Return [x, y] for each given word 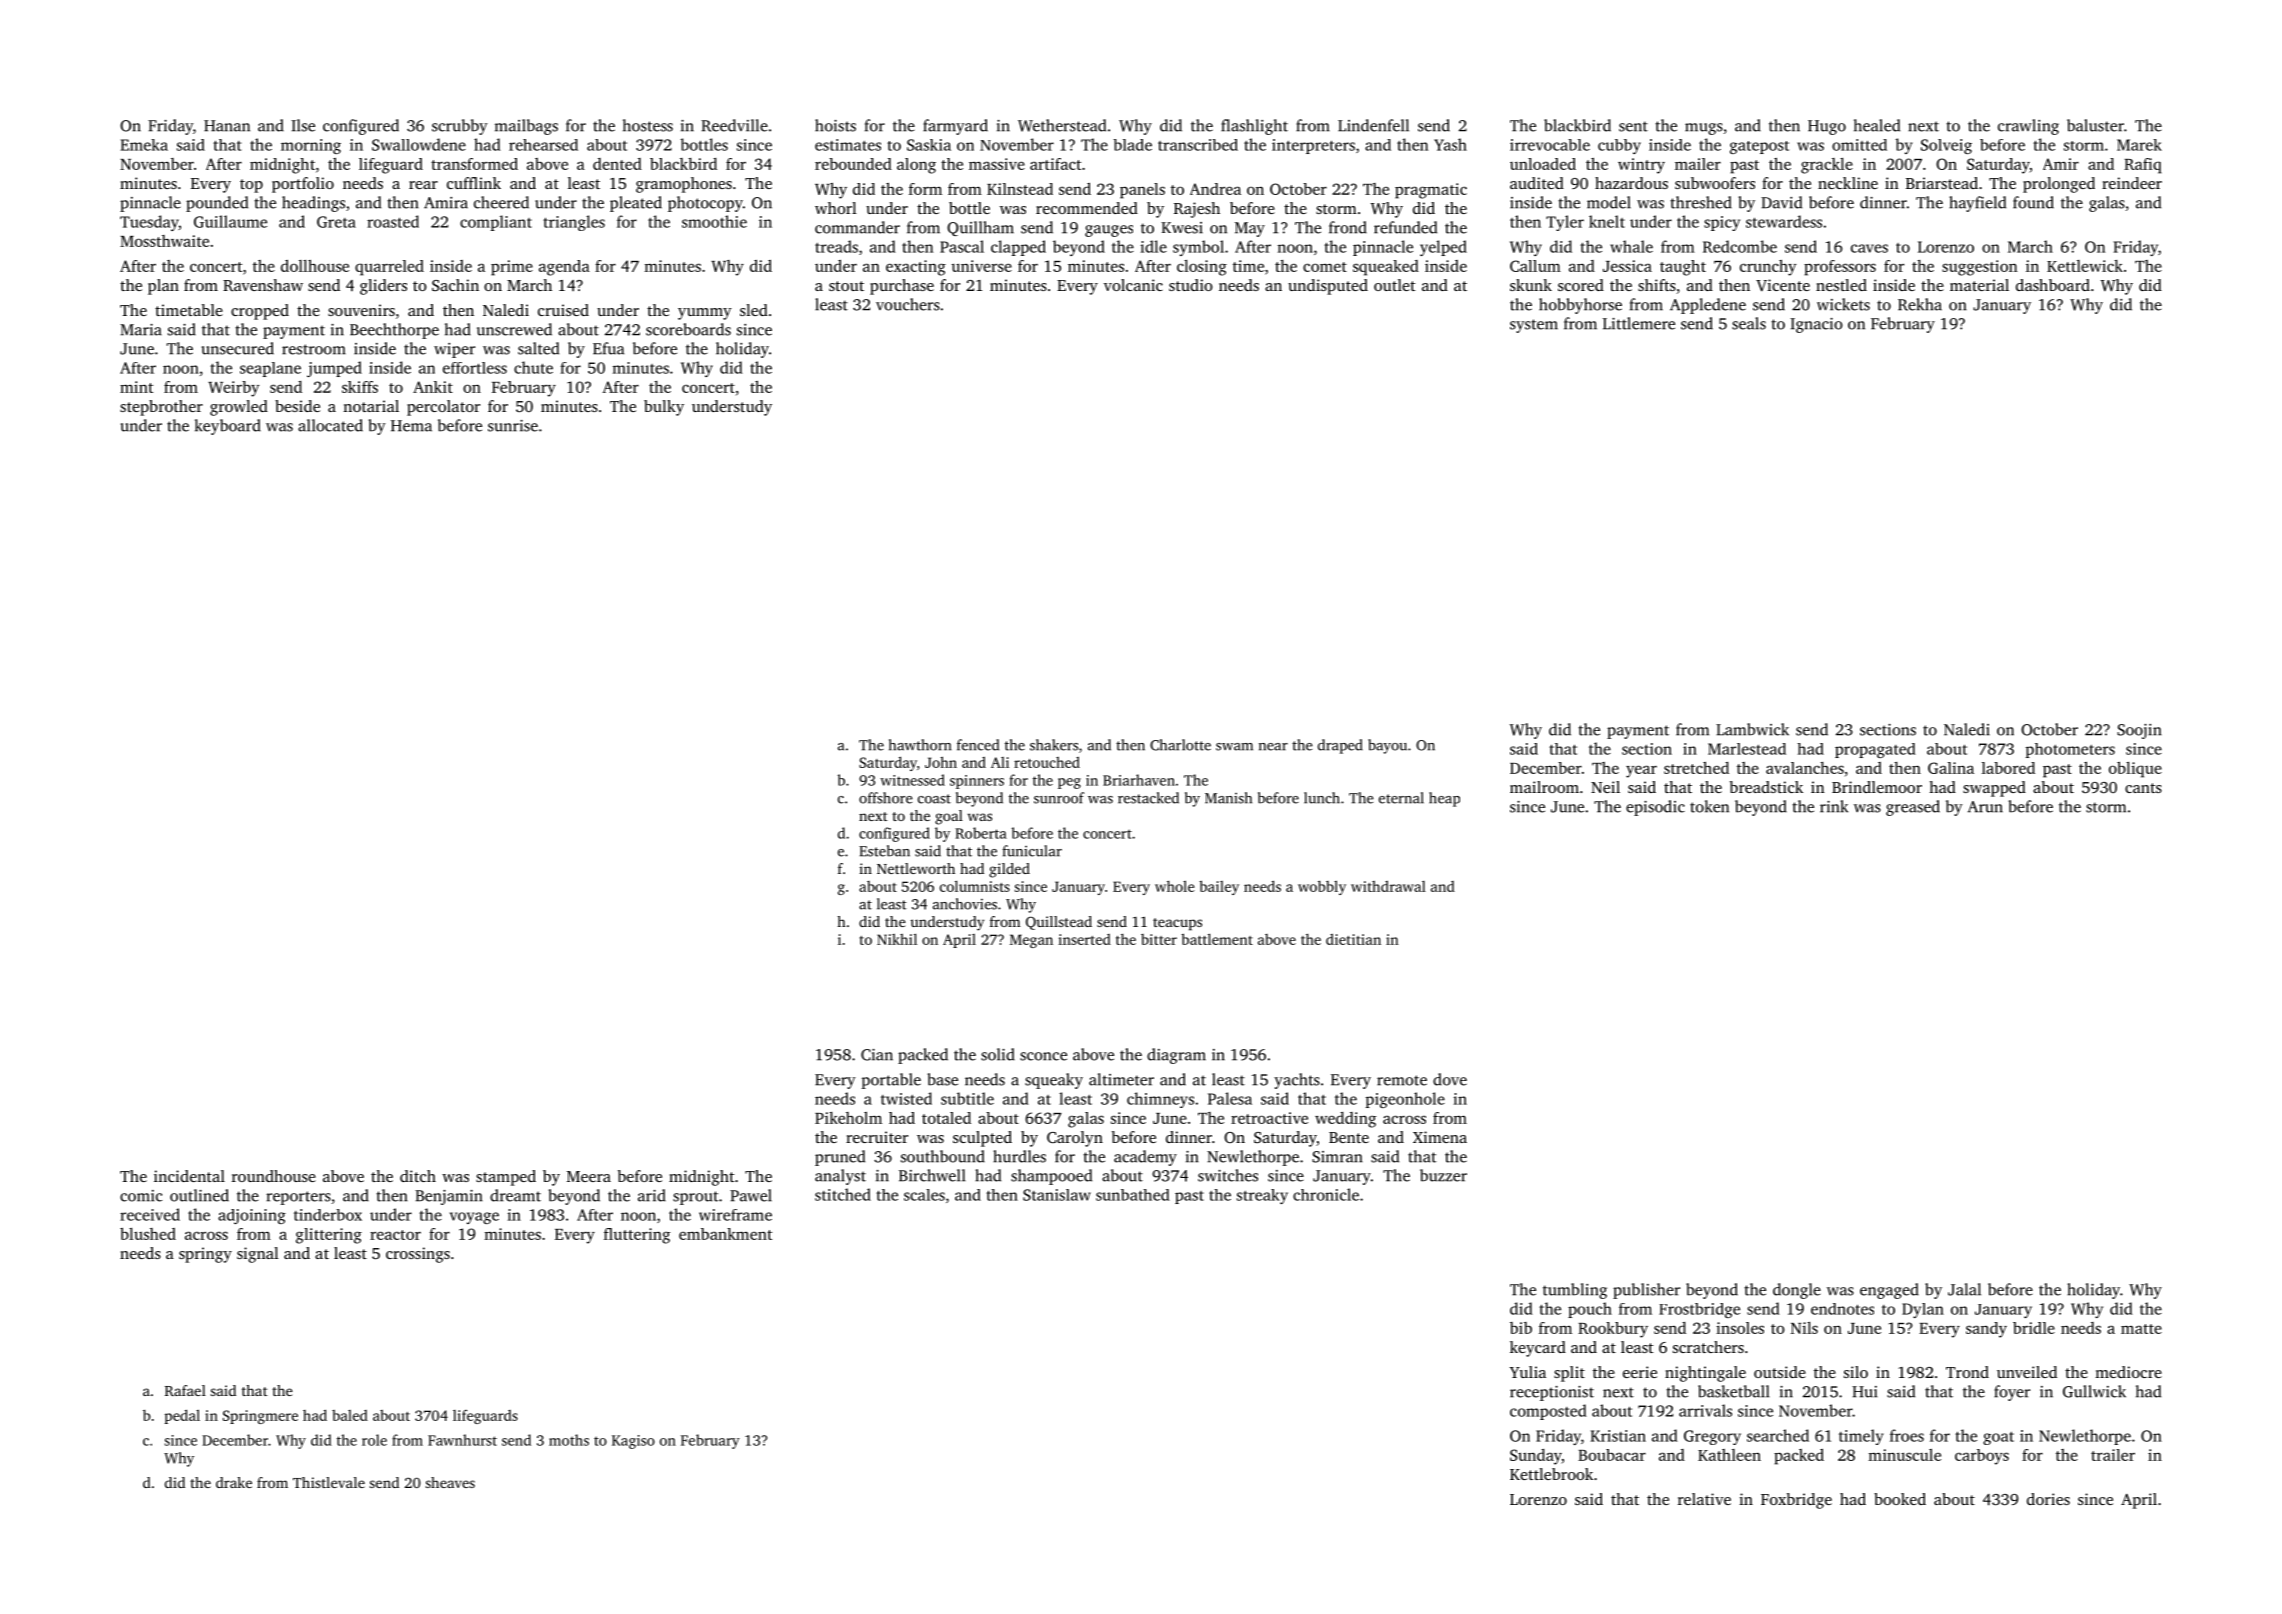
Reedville [734, 125]
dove [1450, 1079]
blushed [148, 1234]
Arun [1985, 807]
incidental [189, 1176]
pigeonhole [1405, 1100]
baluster [2095, 125]
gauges [1109, 231]
